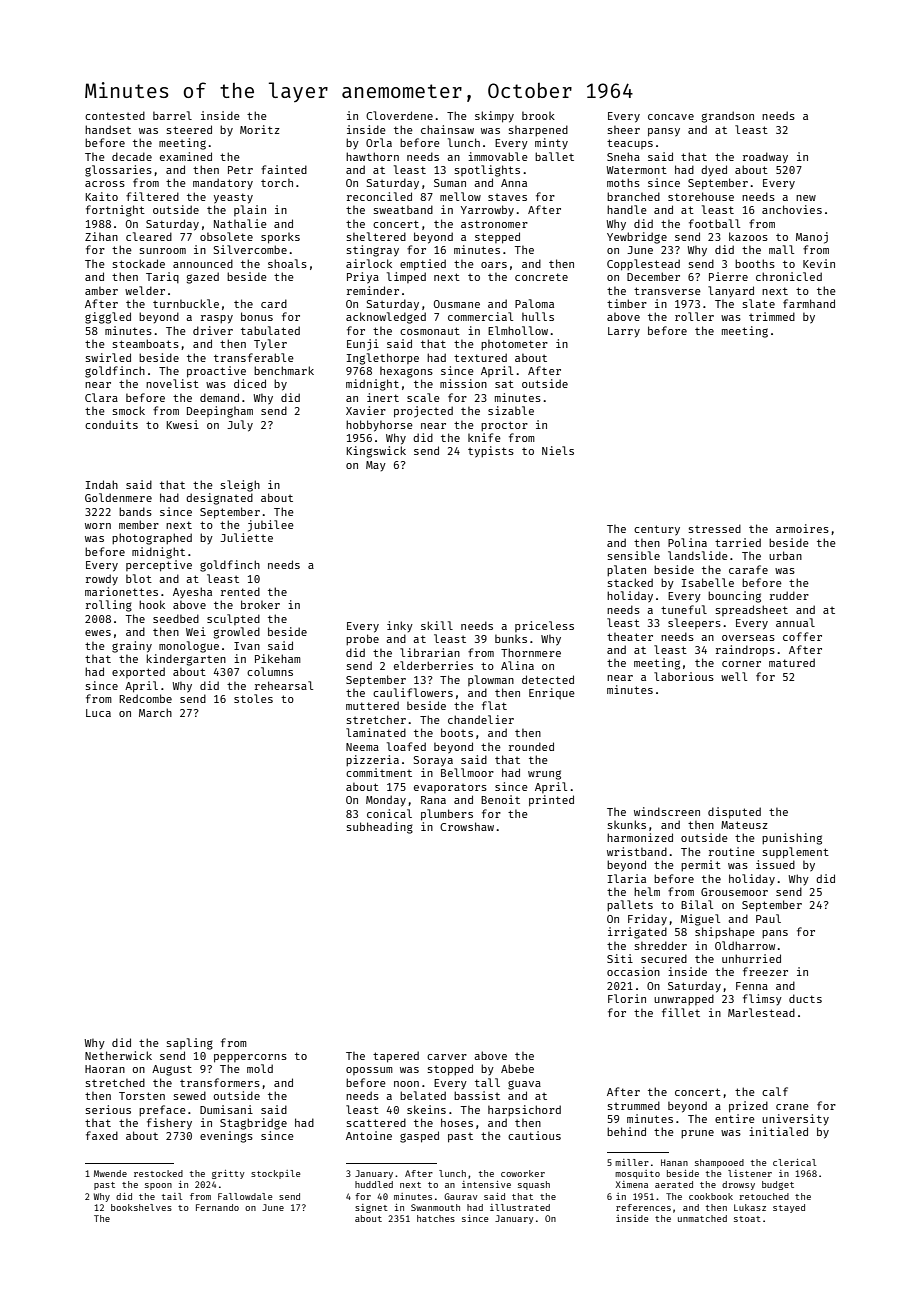  Describe the element at coordinates (667, 811) in the image. I see `windscreen` at that location.
